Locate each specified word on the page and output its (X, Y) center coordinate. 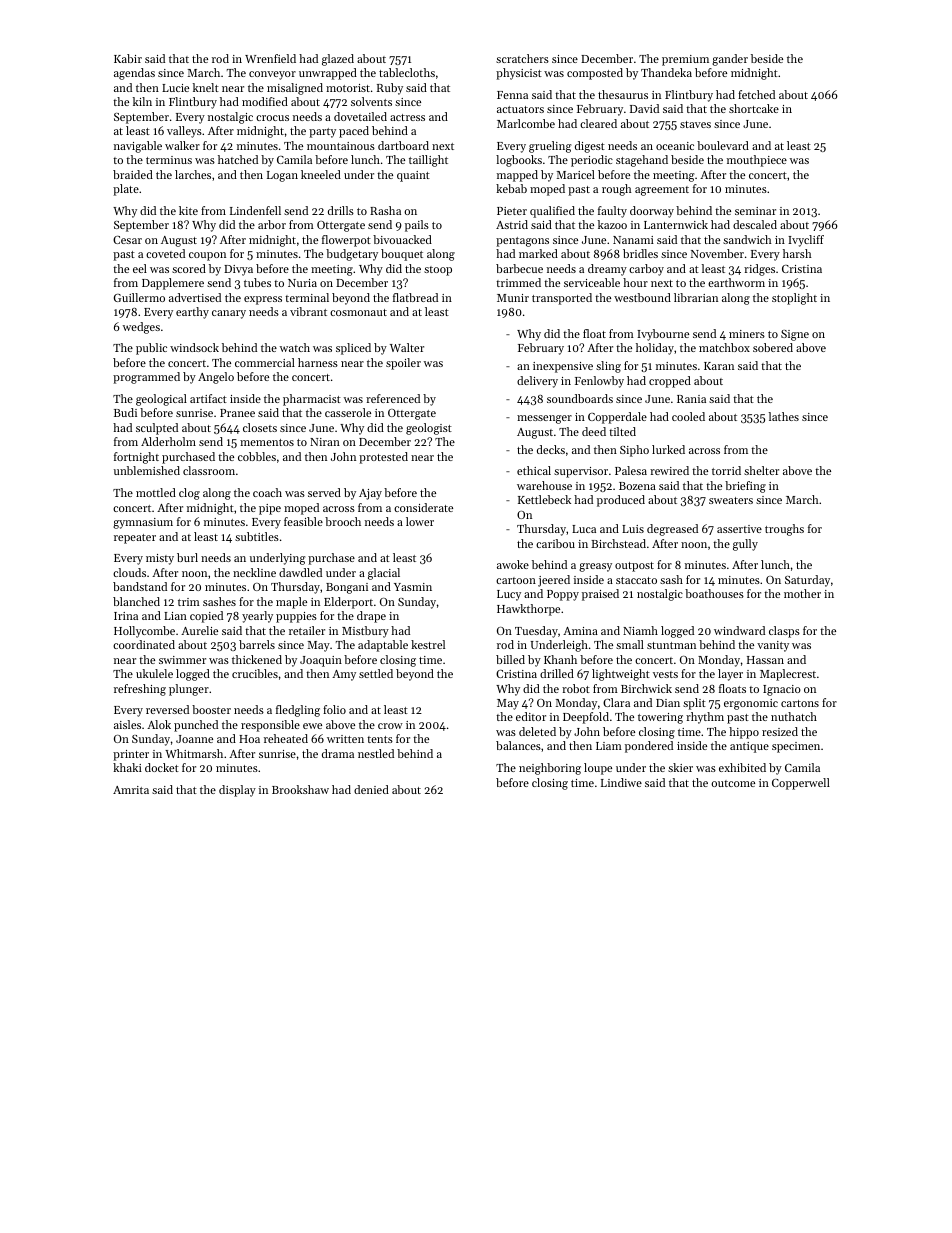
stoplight (794, 299)
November (717, 253)
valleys (184, 132)
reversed (167, 709)
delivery (537, 382)
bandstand (140, 586)
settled (376, 673)
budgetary (352, 255)
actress (407, 117)
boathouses (714, 593)
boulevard (723, 145)
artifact (208, 398)
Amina (580, 631)
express (263, 300)
